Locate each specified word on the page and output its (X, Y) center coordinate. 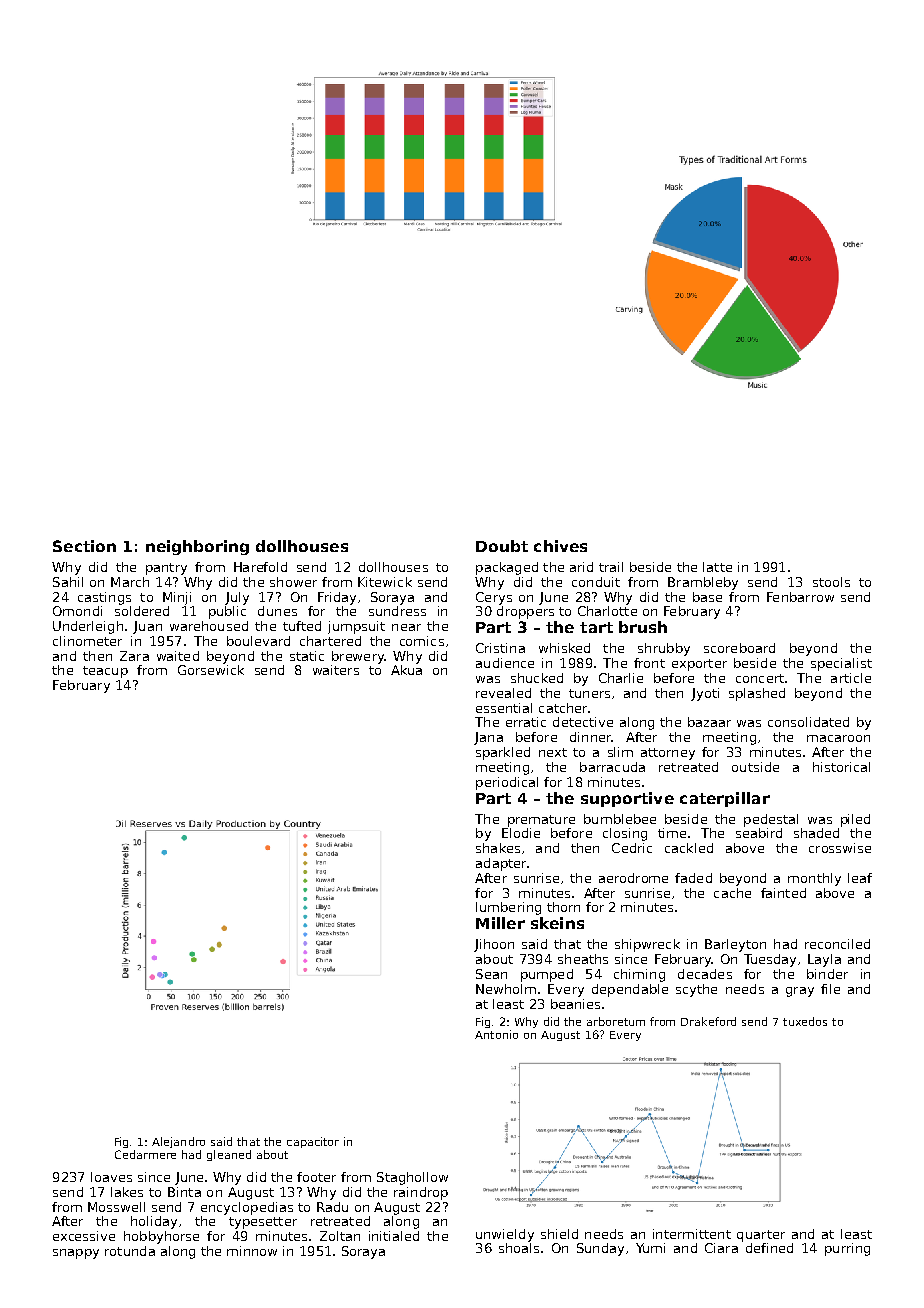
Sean (491, 974)
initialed (394, 1236)
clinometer (87, 641)
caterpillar (725, 799)
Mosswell (116, 1207)
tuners (589, 693)
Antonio (496, 1034)
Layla (824, 960)
